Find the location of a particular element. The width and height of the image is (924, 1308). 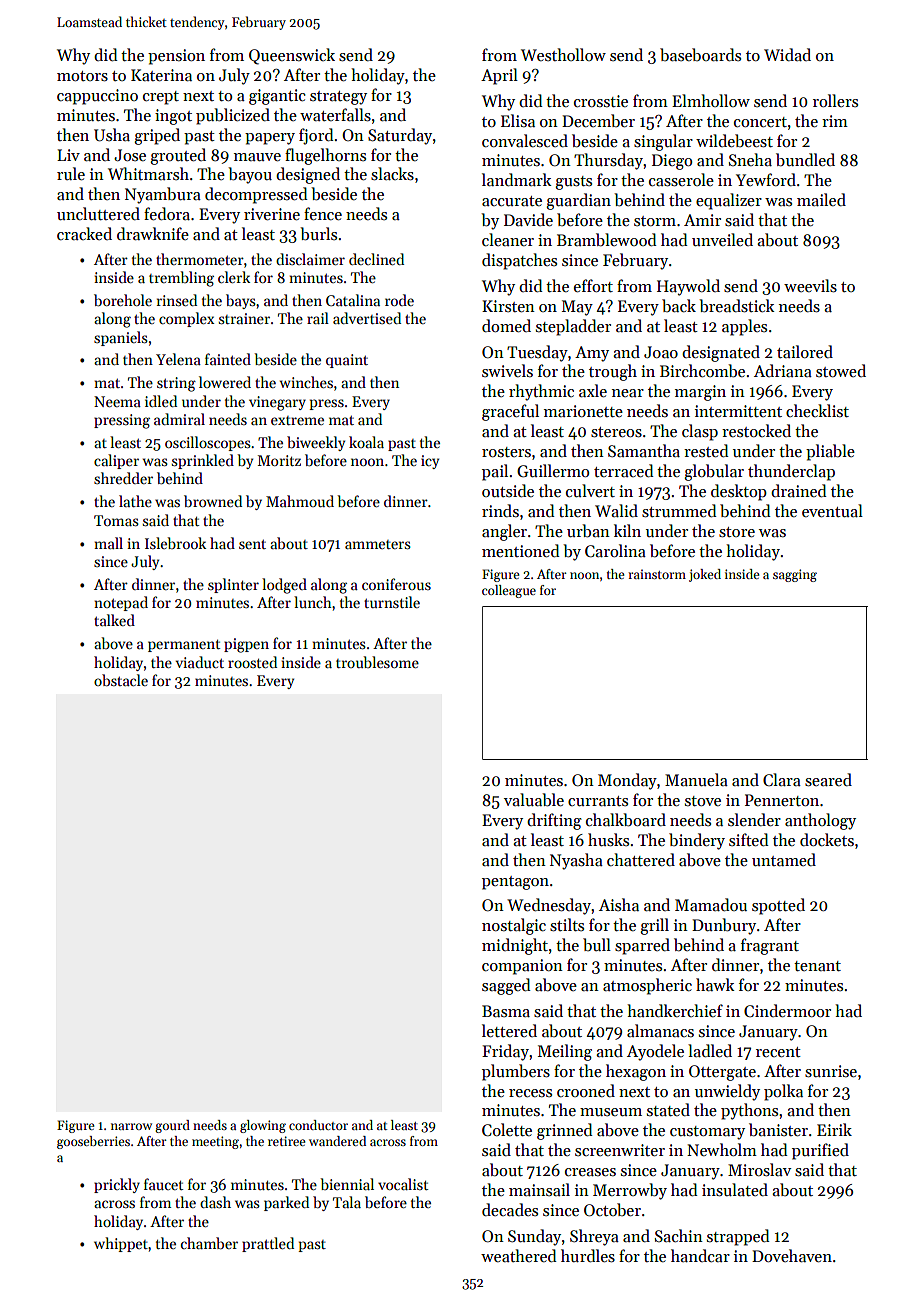

whippet is located at coordinates (121, 1244).
